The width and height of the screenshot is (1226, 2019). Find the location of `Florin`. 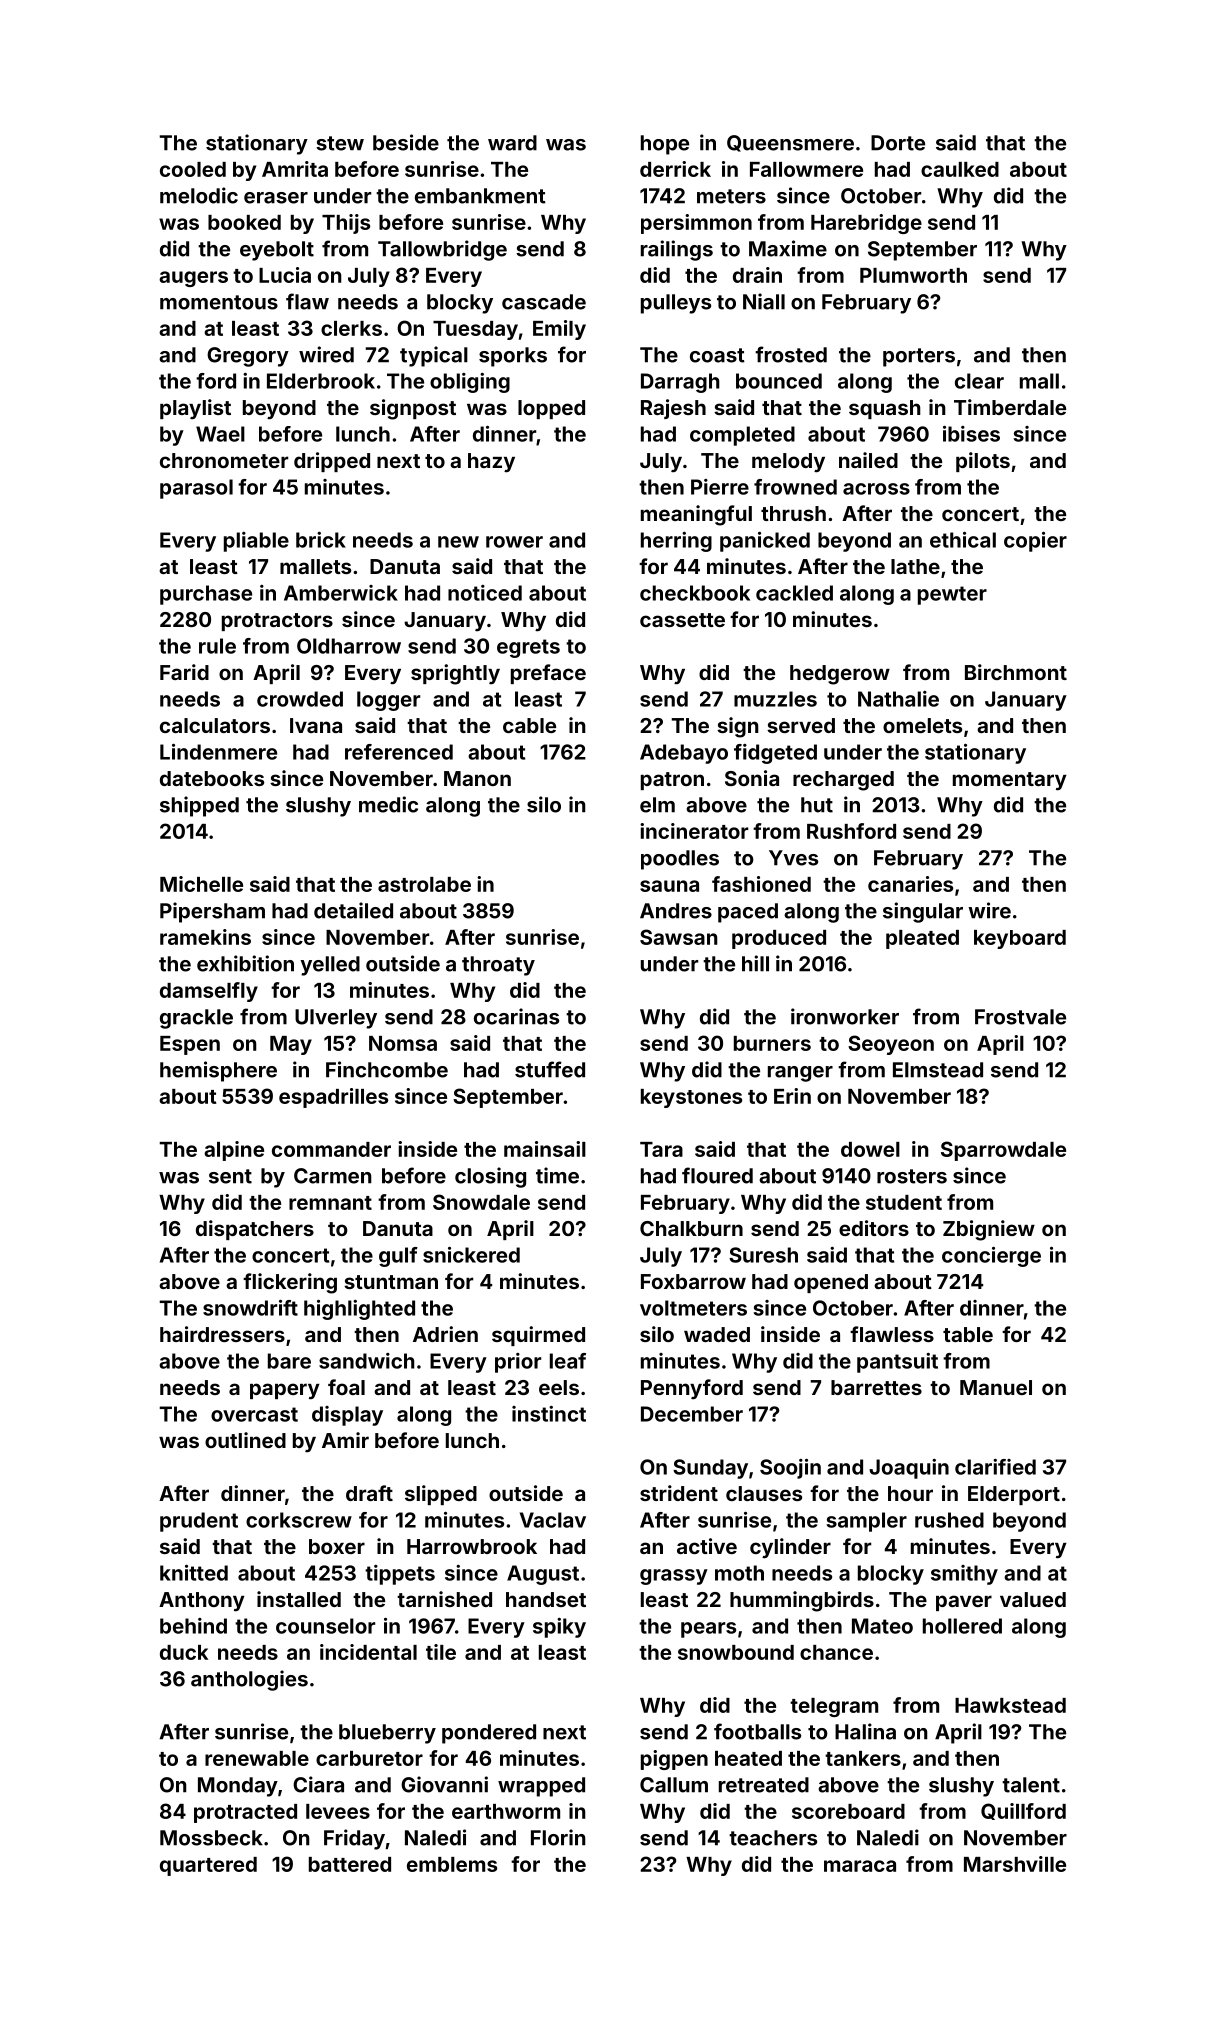

Florin is located at coordinates (558, 1837).
